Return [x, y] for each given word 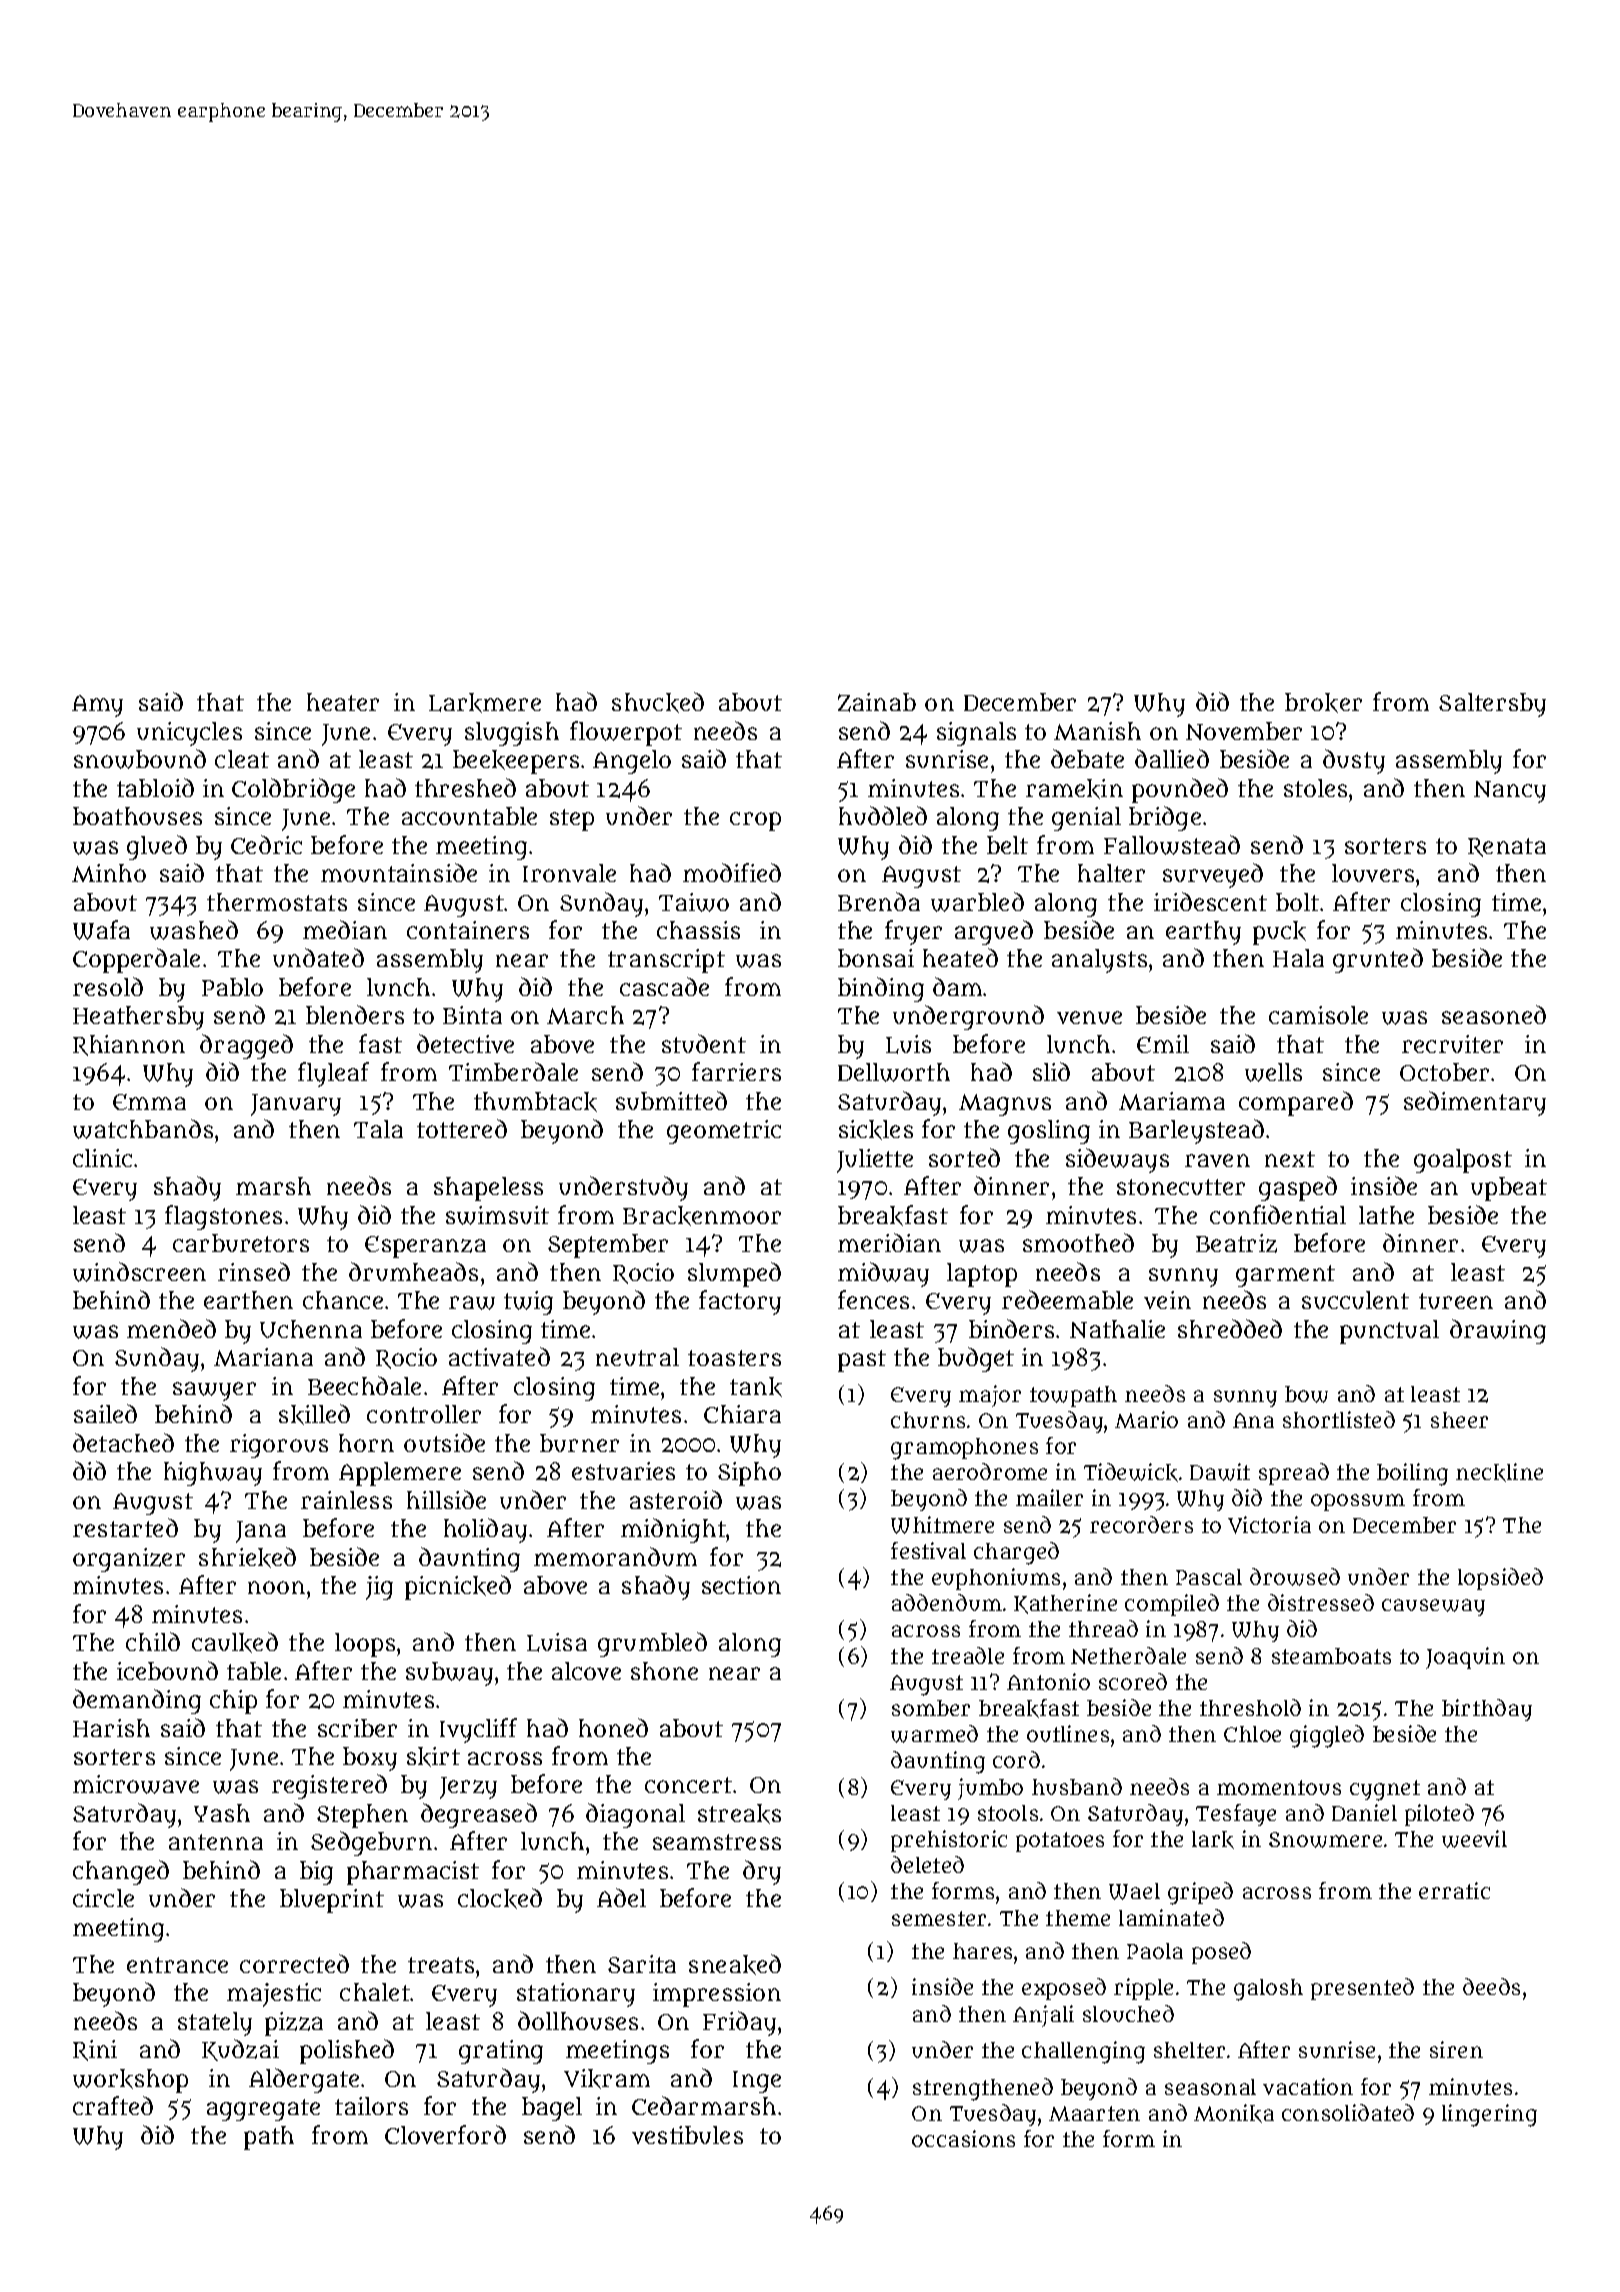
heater [343, 702]
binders [1011, 1328]
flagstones [223, 1217]
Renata [1507, 847]
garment [1285, 1276]
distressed [1321, 1602]
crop [755, 821]
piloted [1439, 1815]
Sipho [749, 1474]
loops [365, 1645]
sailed [105, 1413]
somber [931, 1708]
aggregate [263, 2110]
